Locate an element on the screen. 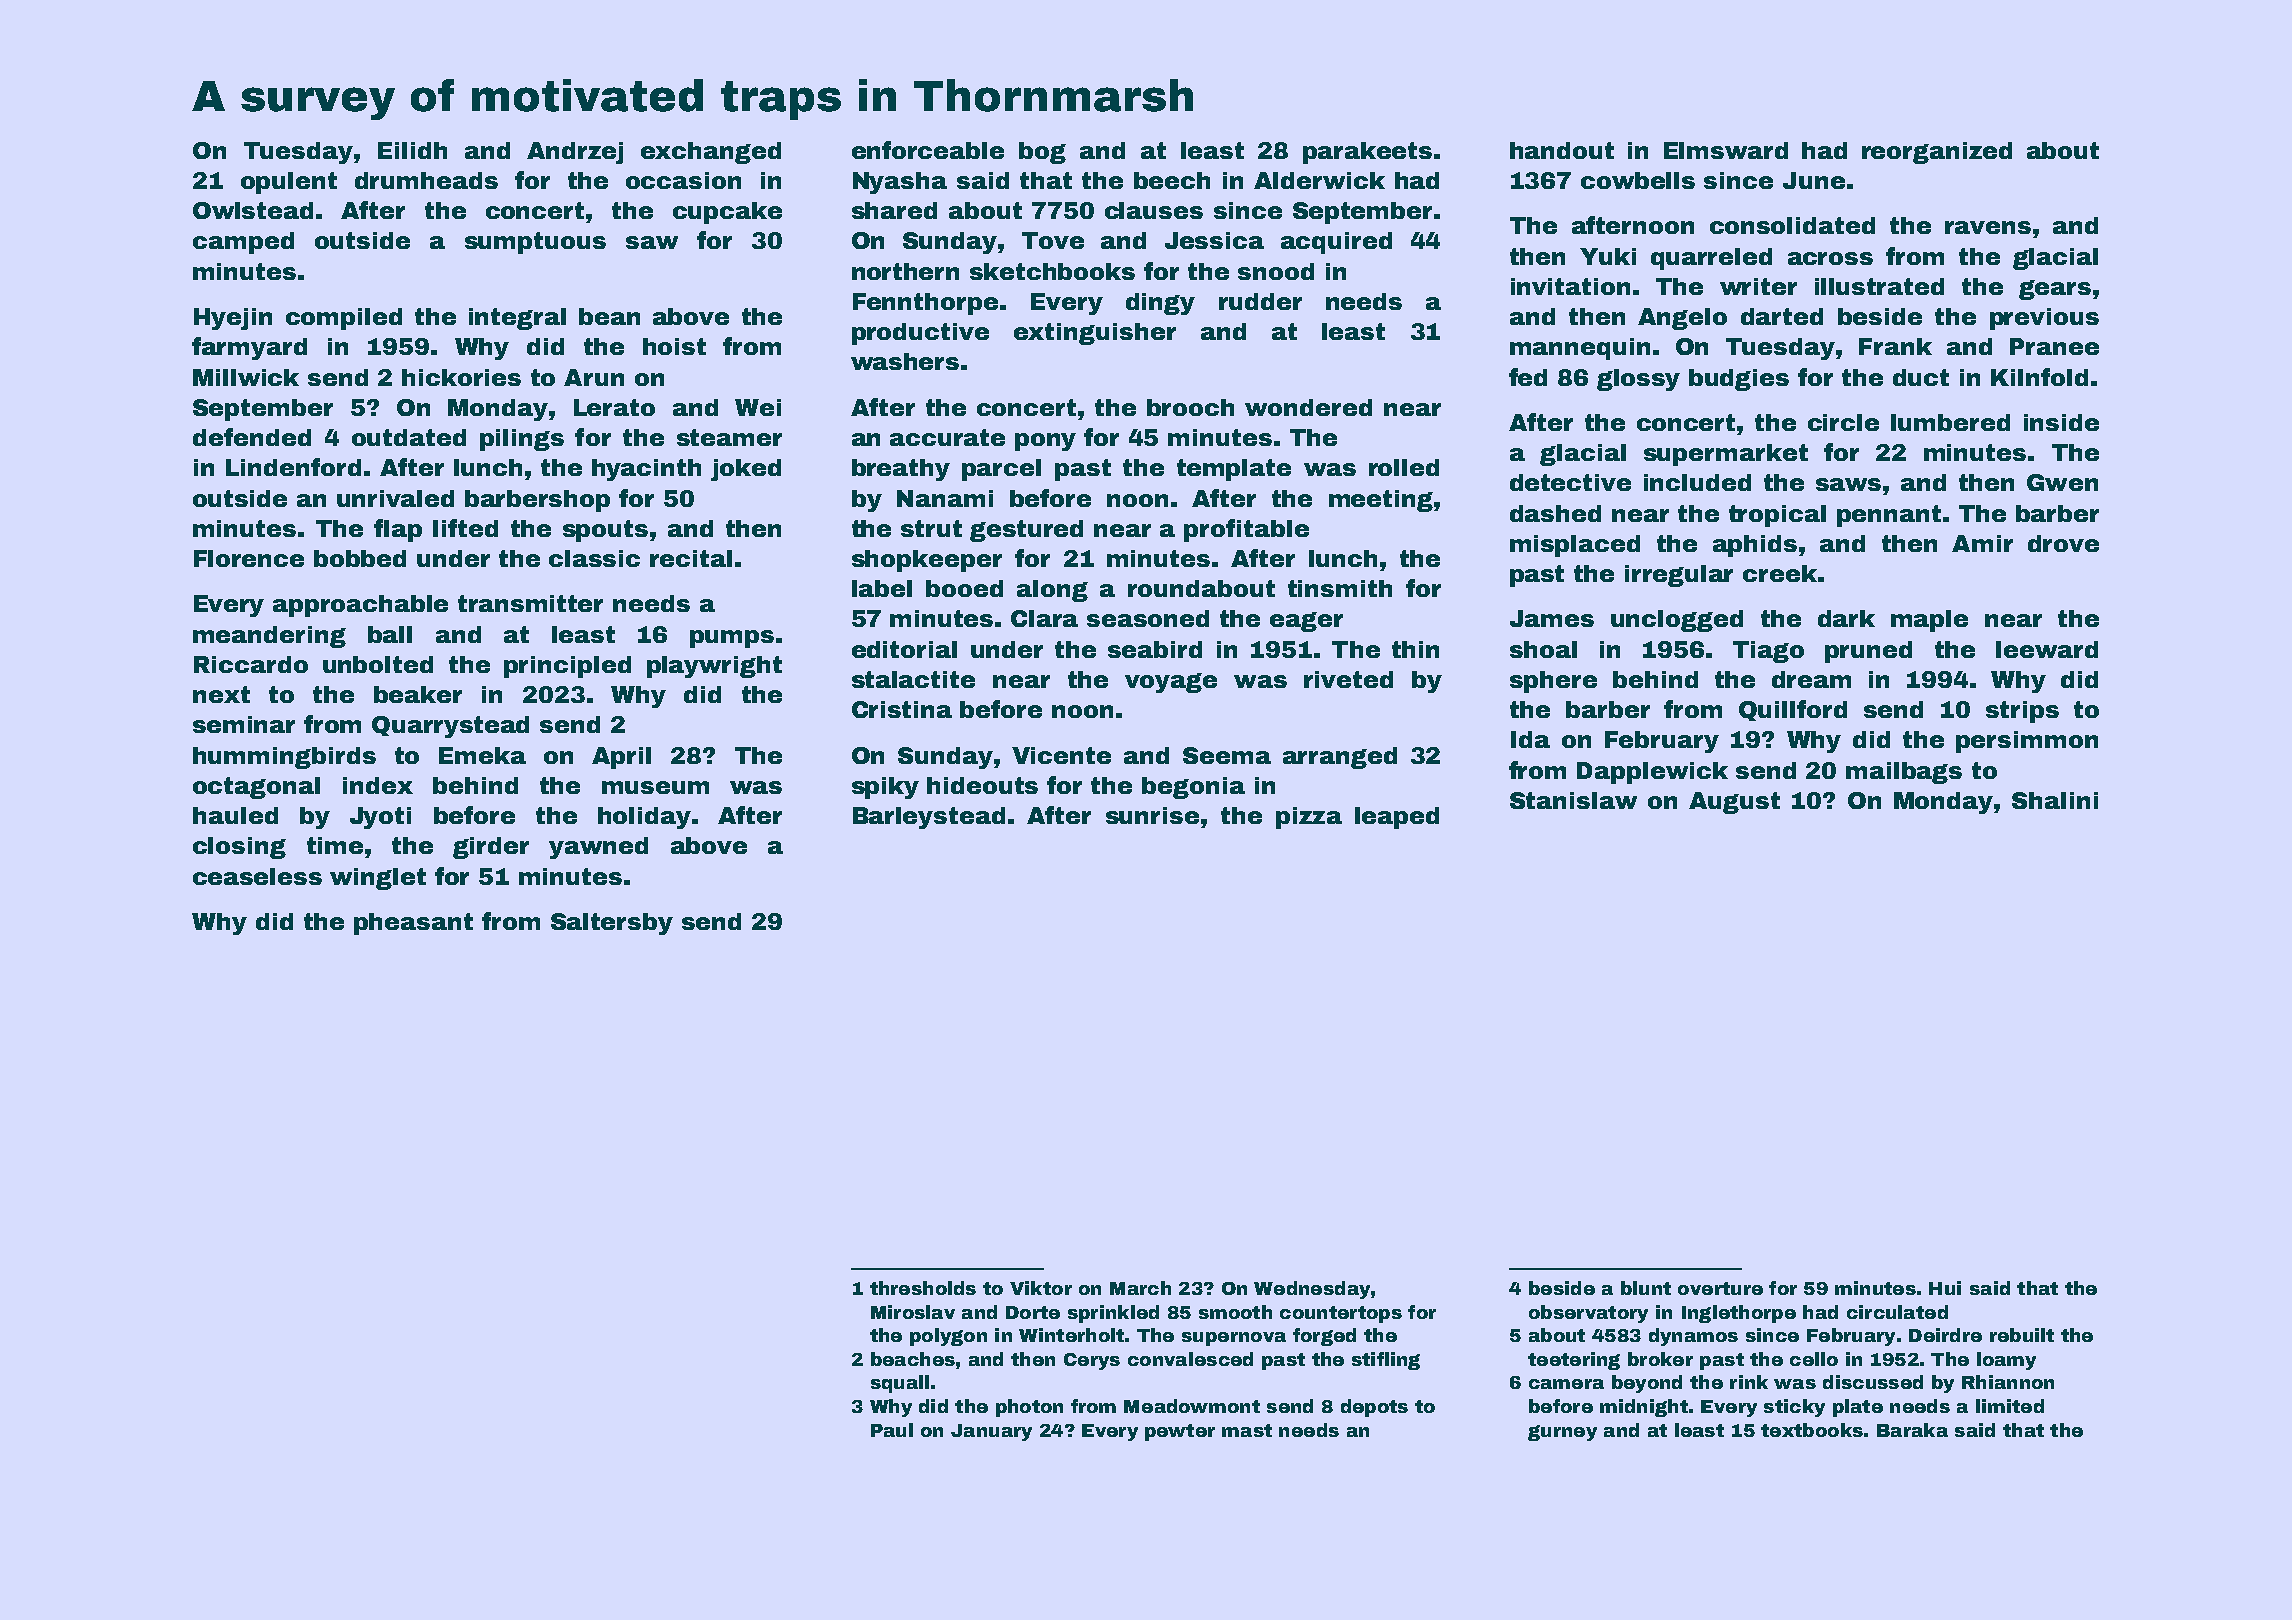 This screenshot has height=1620, width=2292. camped is located at coordinates (243, 243).
